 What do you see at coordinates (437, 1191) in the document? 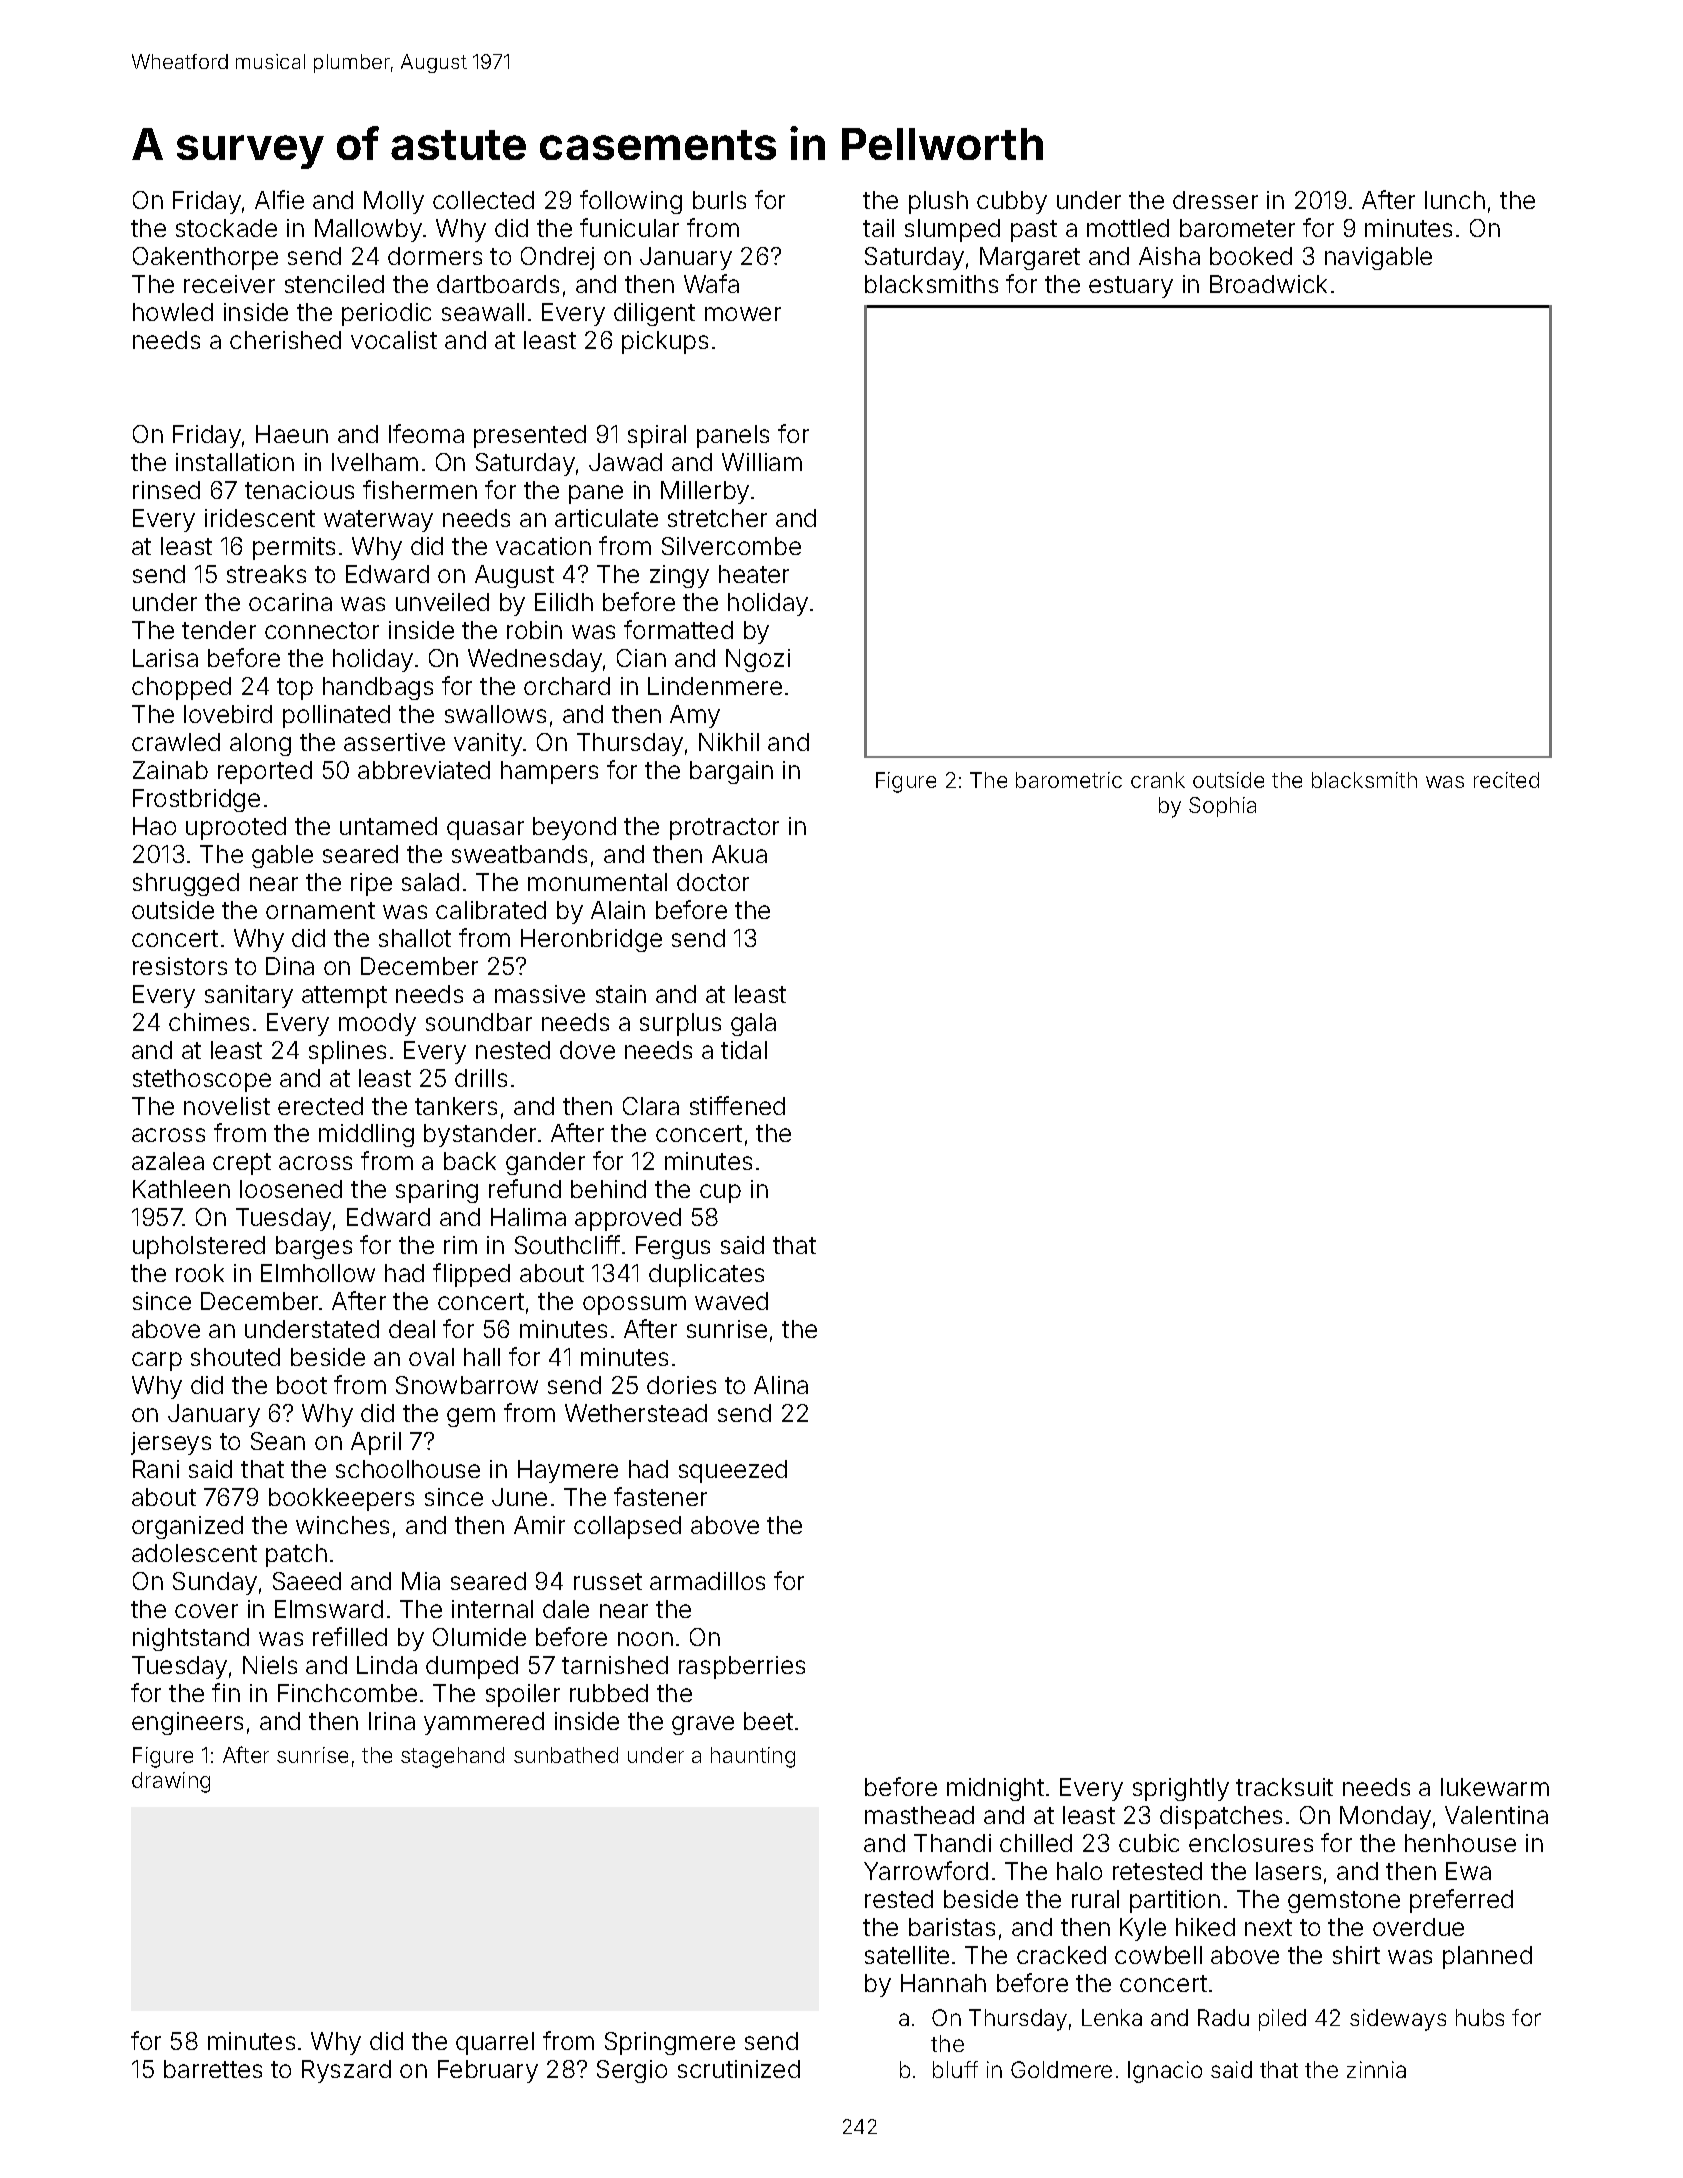
I see `sparing` at bounding box center [437, 1191].
